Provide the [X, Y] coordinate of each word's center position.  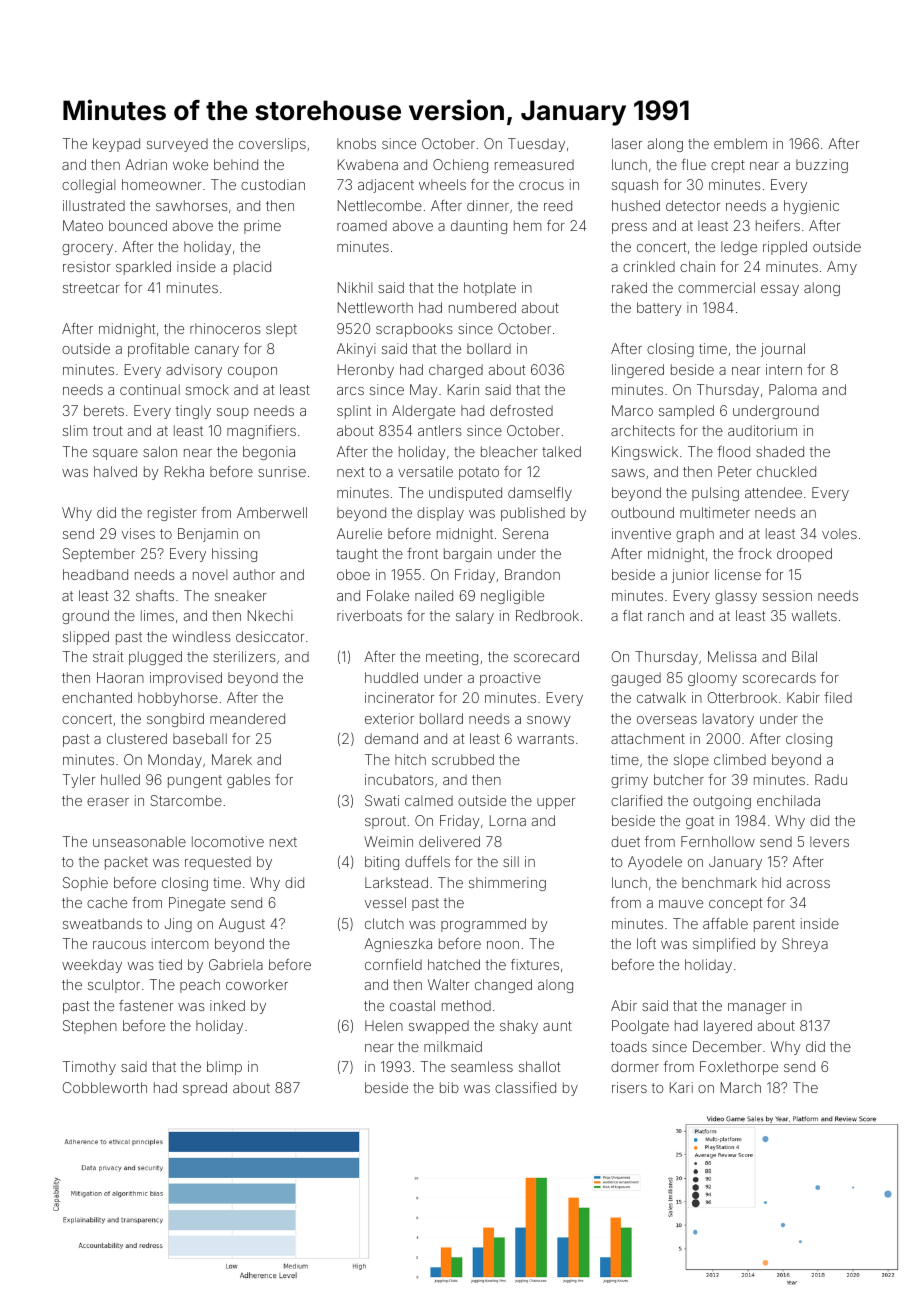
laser [627, 143]
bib [449, 1087]
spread [205, 1089]
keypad [116, 145]
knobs [356, 143]
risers [629, 1087]
